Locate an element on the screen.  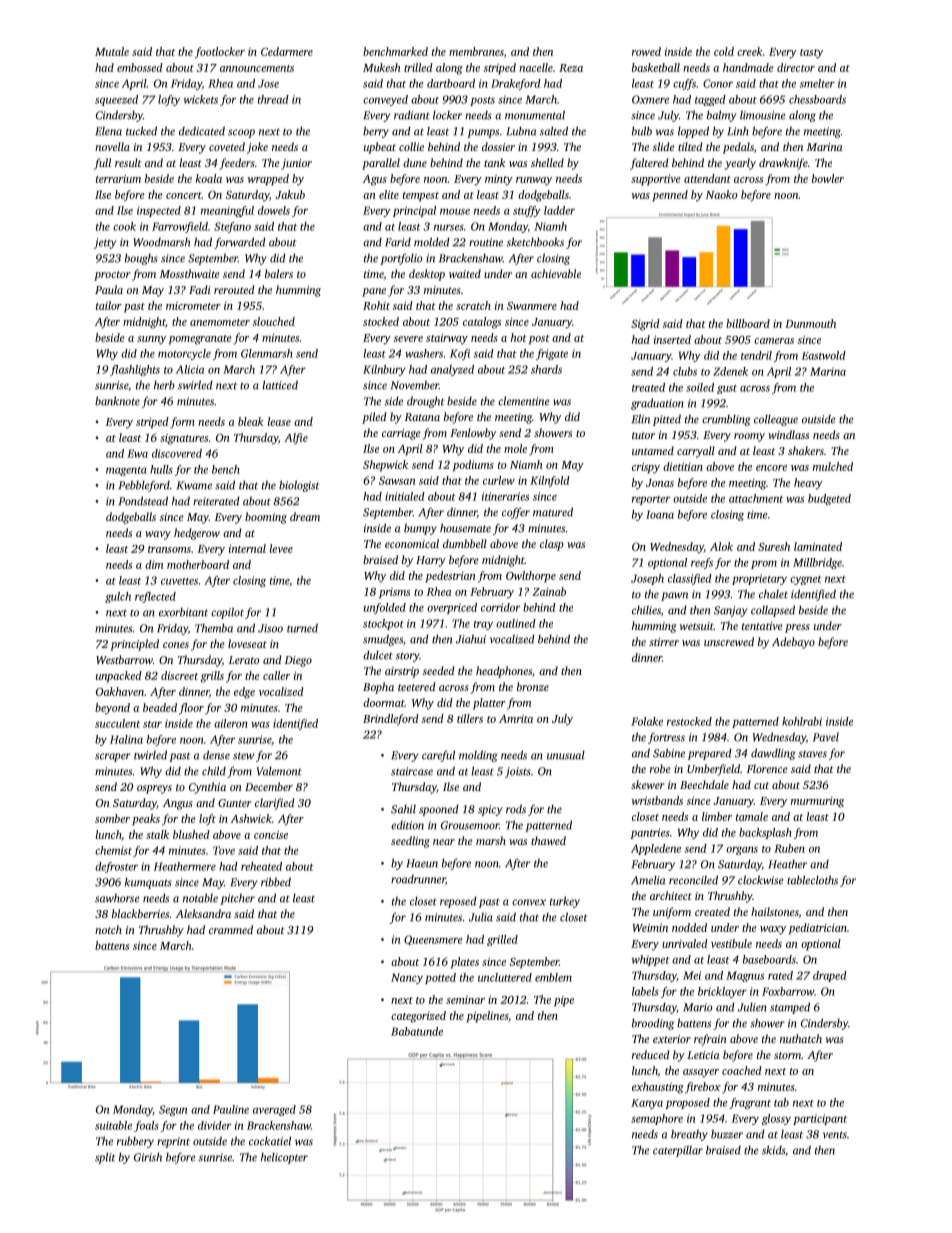
concise is located at coordinates (271, 835).
